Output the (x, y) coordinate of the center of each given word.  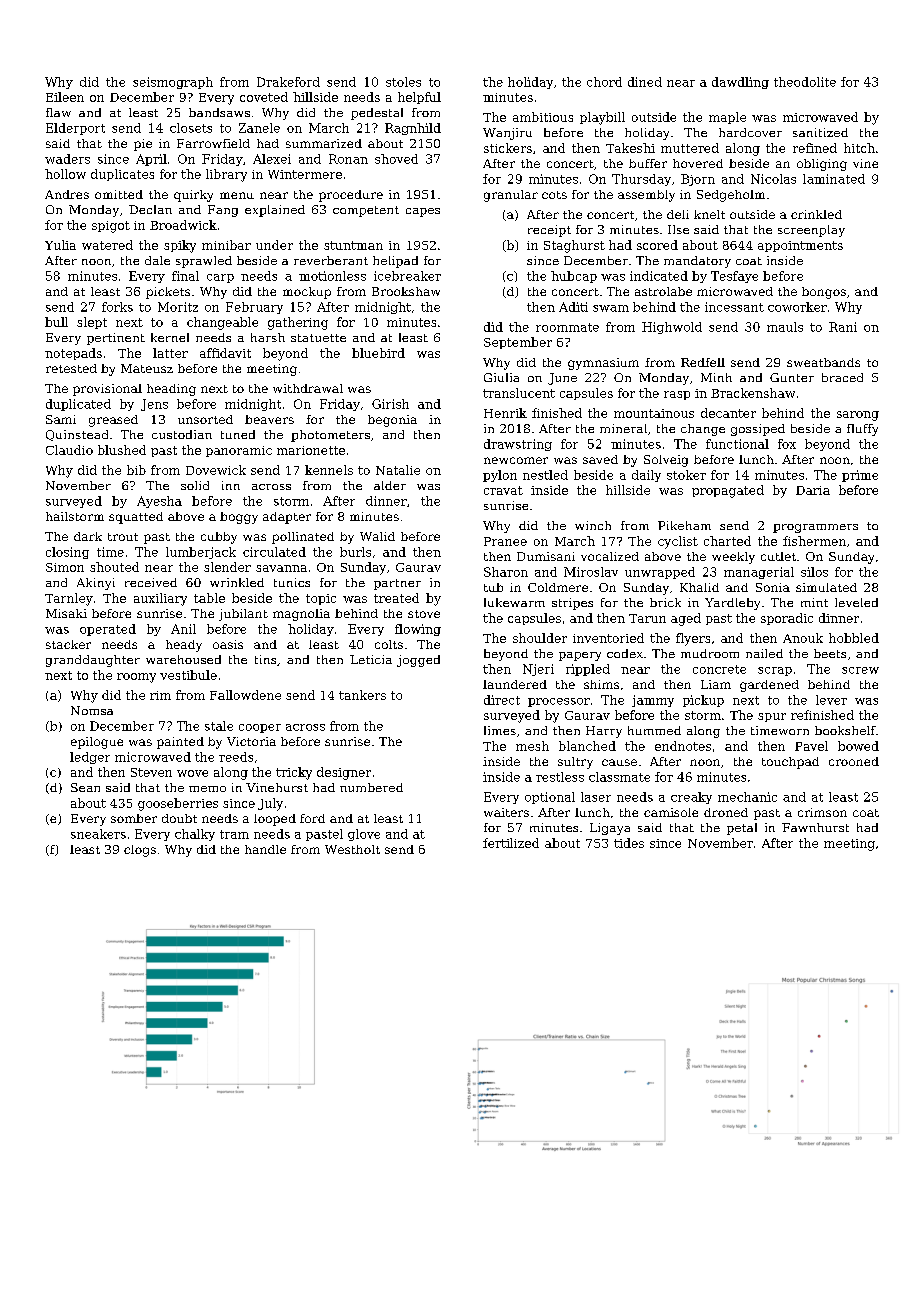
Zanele (259, 128)
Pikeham (684, 525)
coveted (264, 97)
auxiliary (160, 599)
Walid (377, 536)
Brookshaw (406, 291)
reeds (236, 757)
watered (107, 245)
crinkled (816, 214)
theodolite (805, 82)
